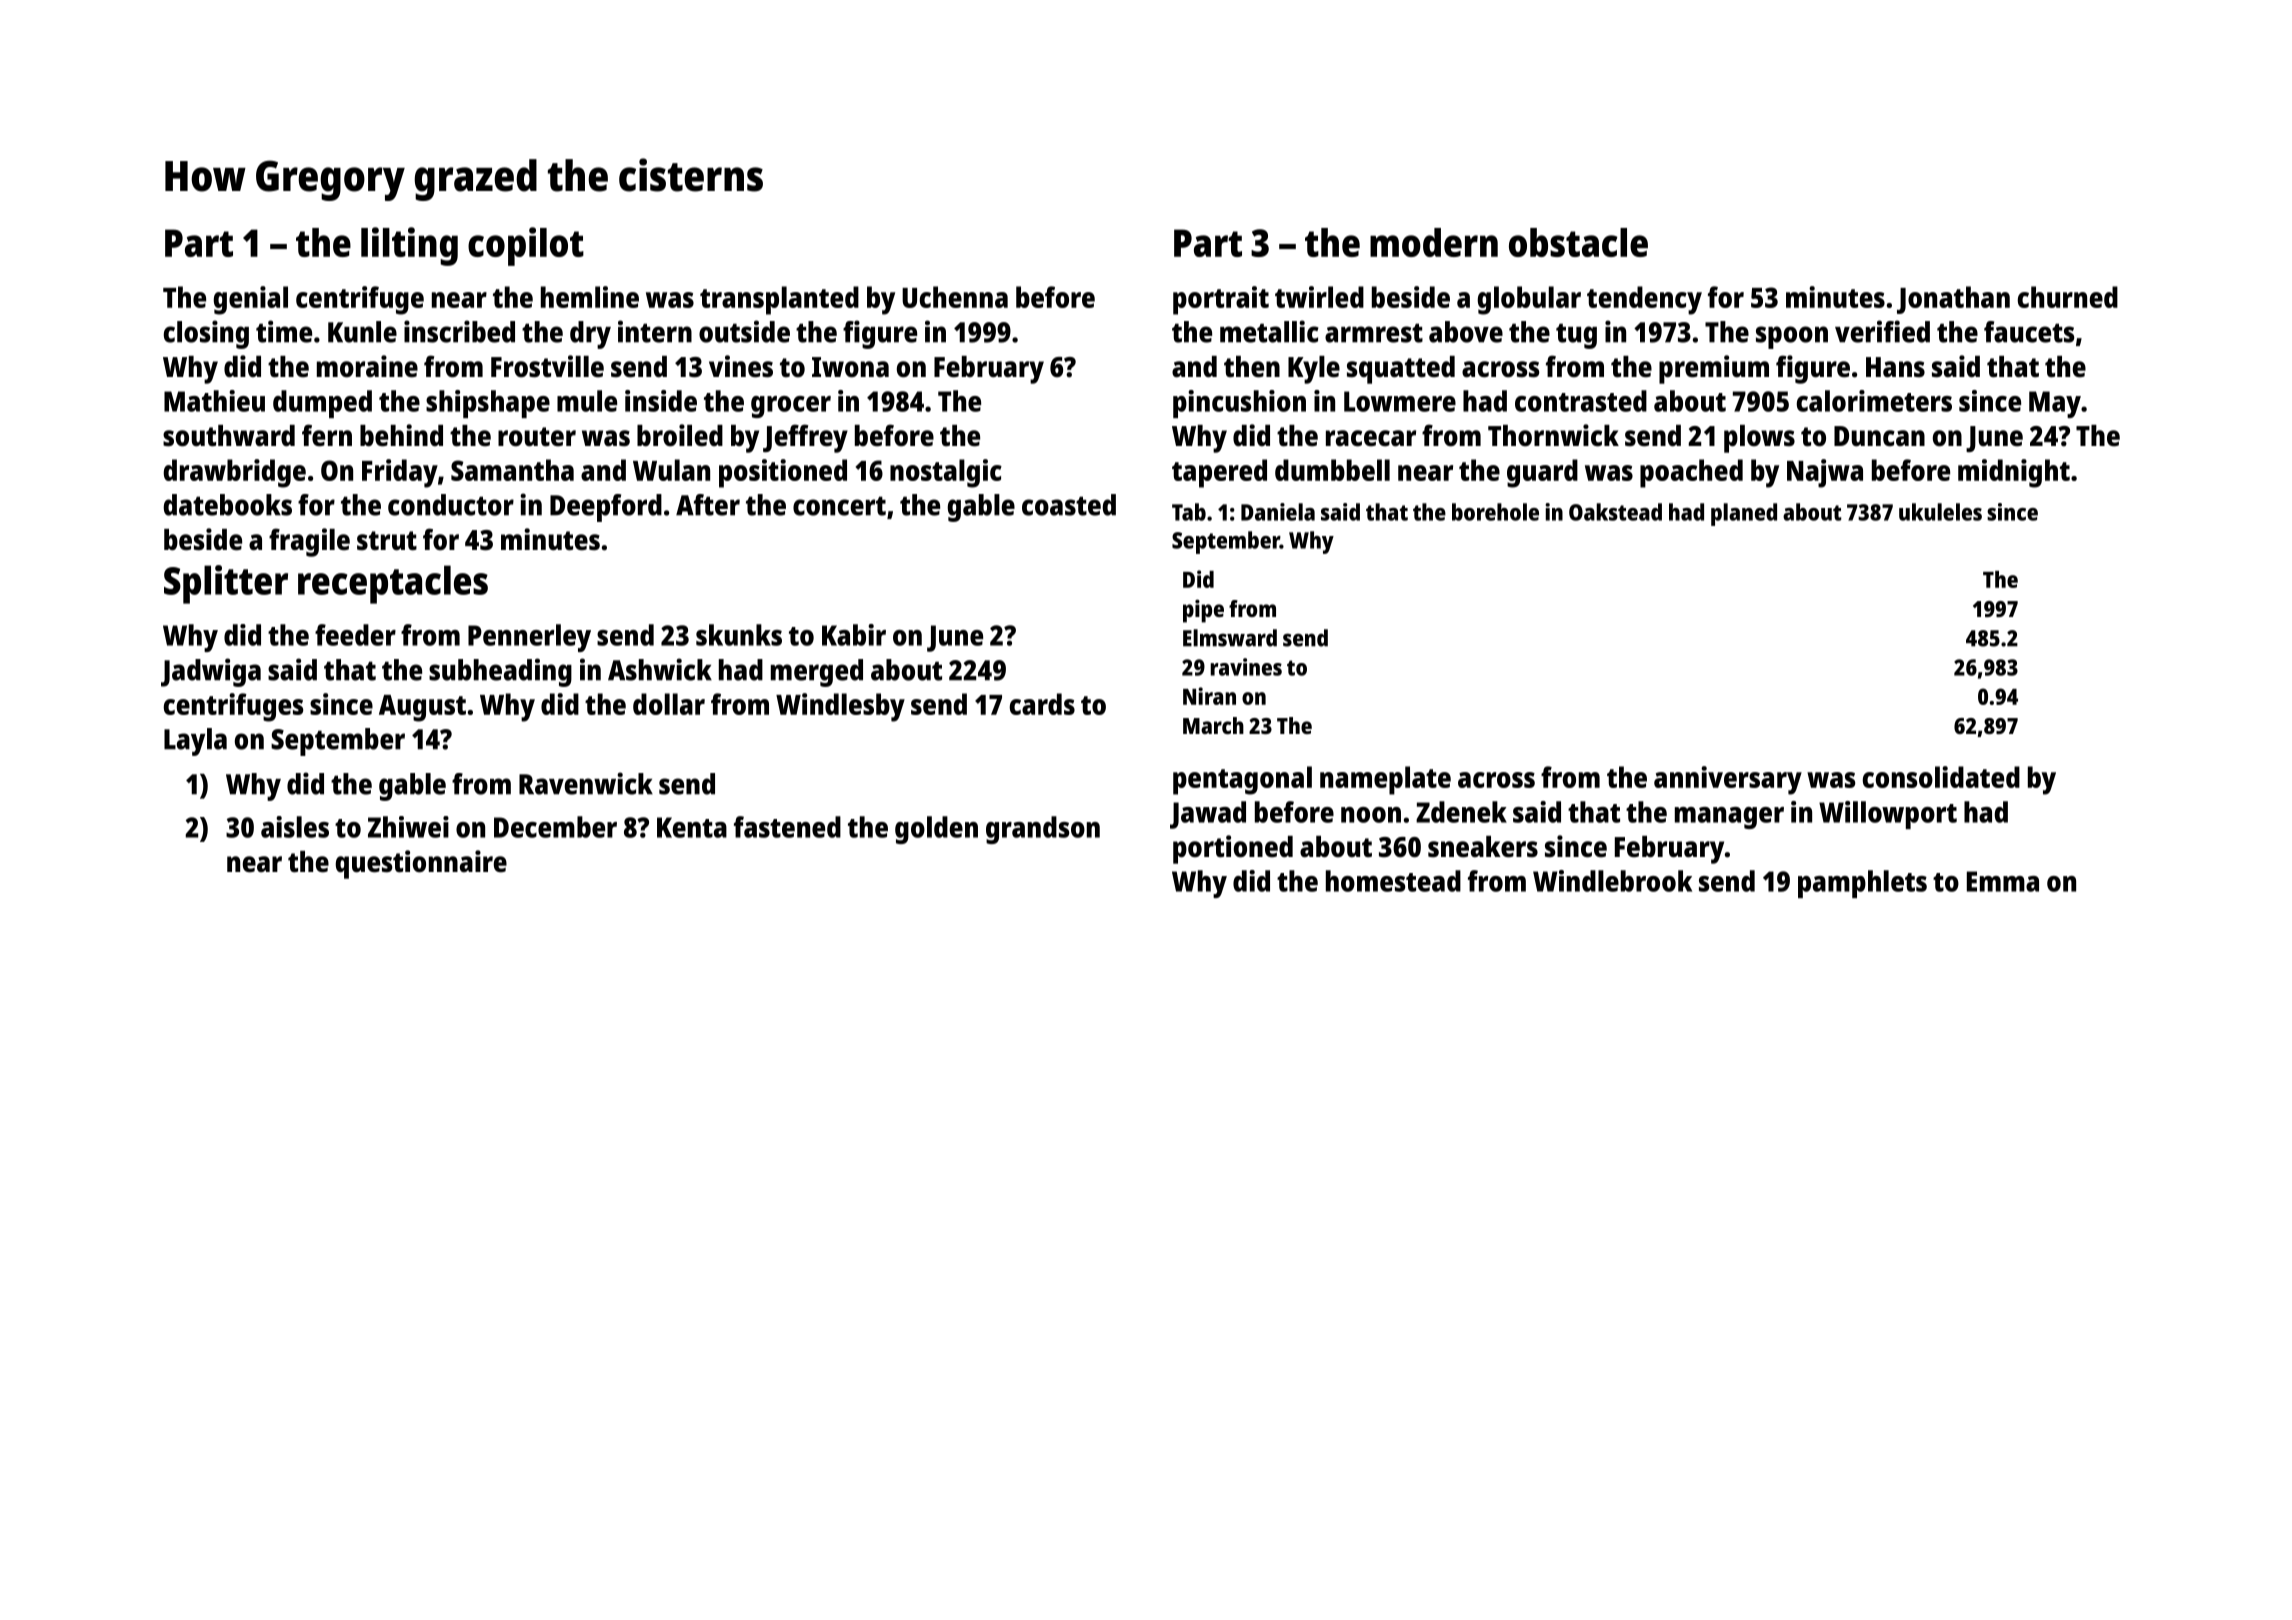 The image size is (2292, 1620). Describe the element at coordinates (1895, 367) in the page. I see `Hans` at that location.
